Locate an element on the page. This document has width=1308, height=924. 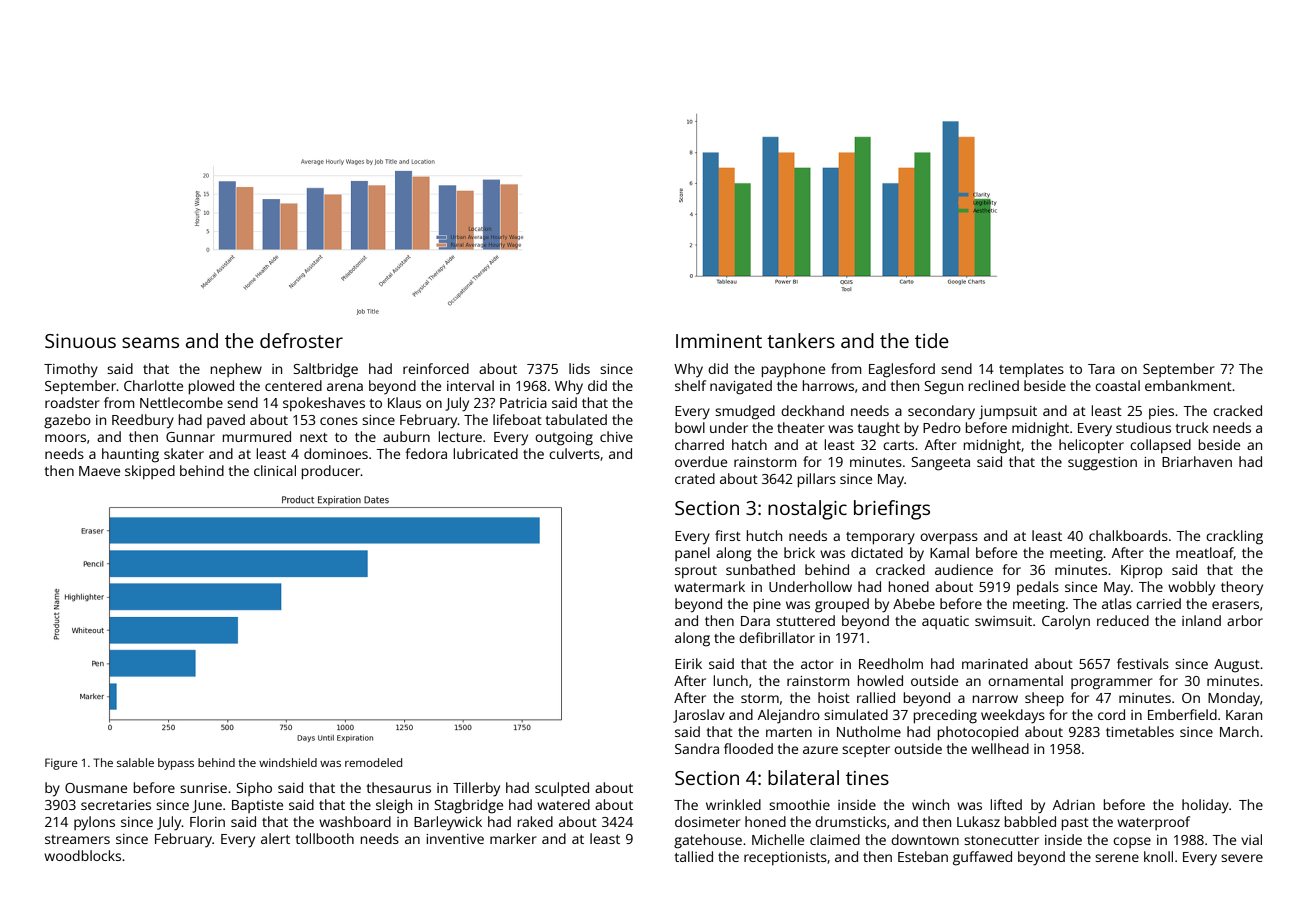
defroster is located at coordinates (301, 340).
